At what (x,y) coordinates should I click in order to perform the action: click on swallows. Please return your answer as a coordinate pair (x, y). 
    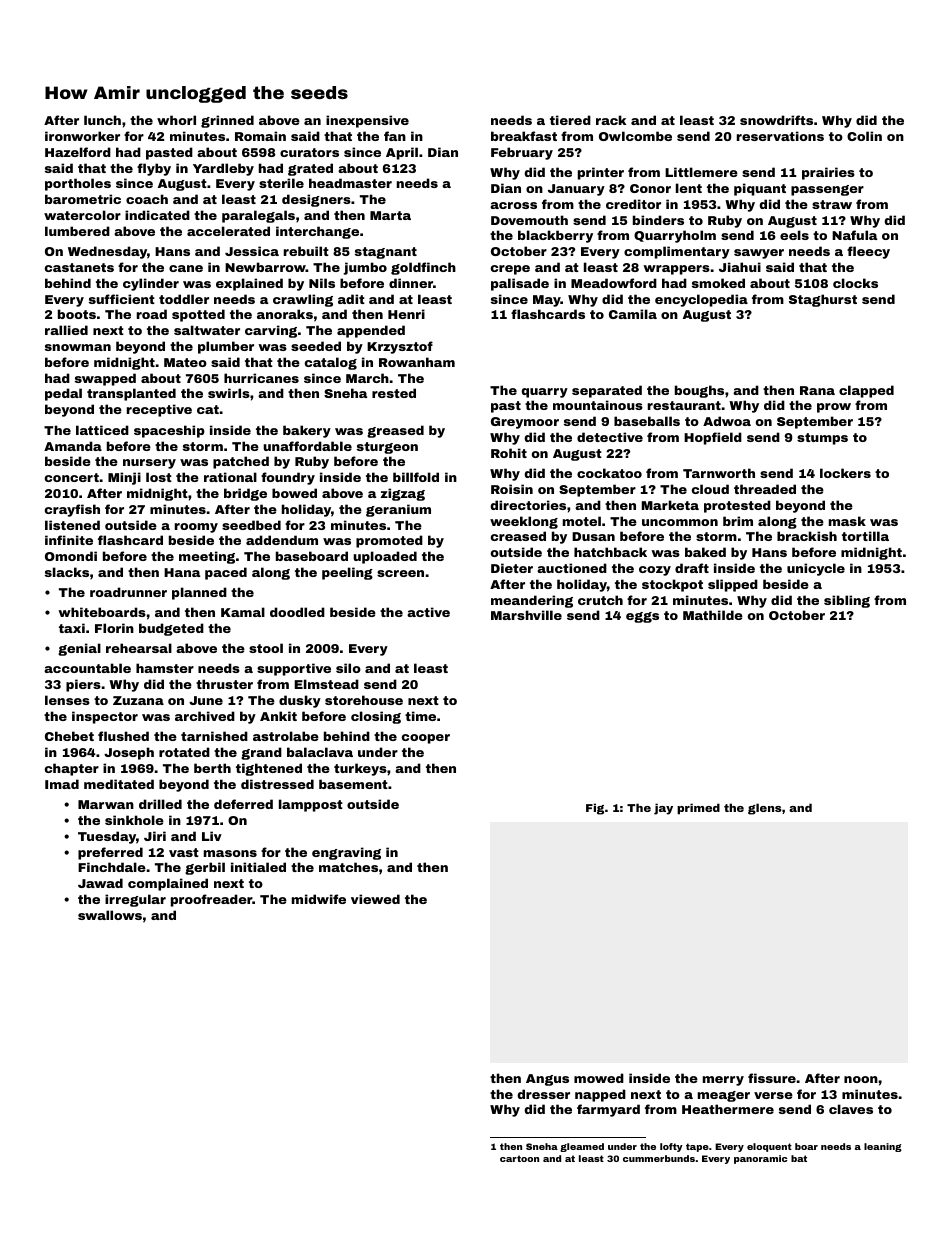
    Looking at the image, I should click on (110, 915).
